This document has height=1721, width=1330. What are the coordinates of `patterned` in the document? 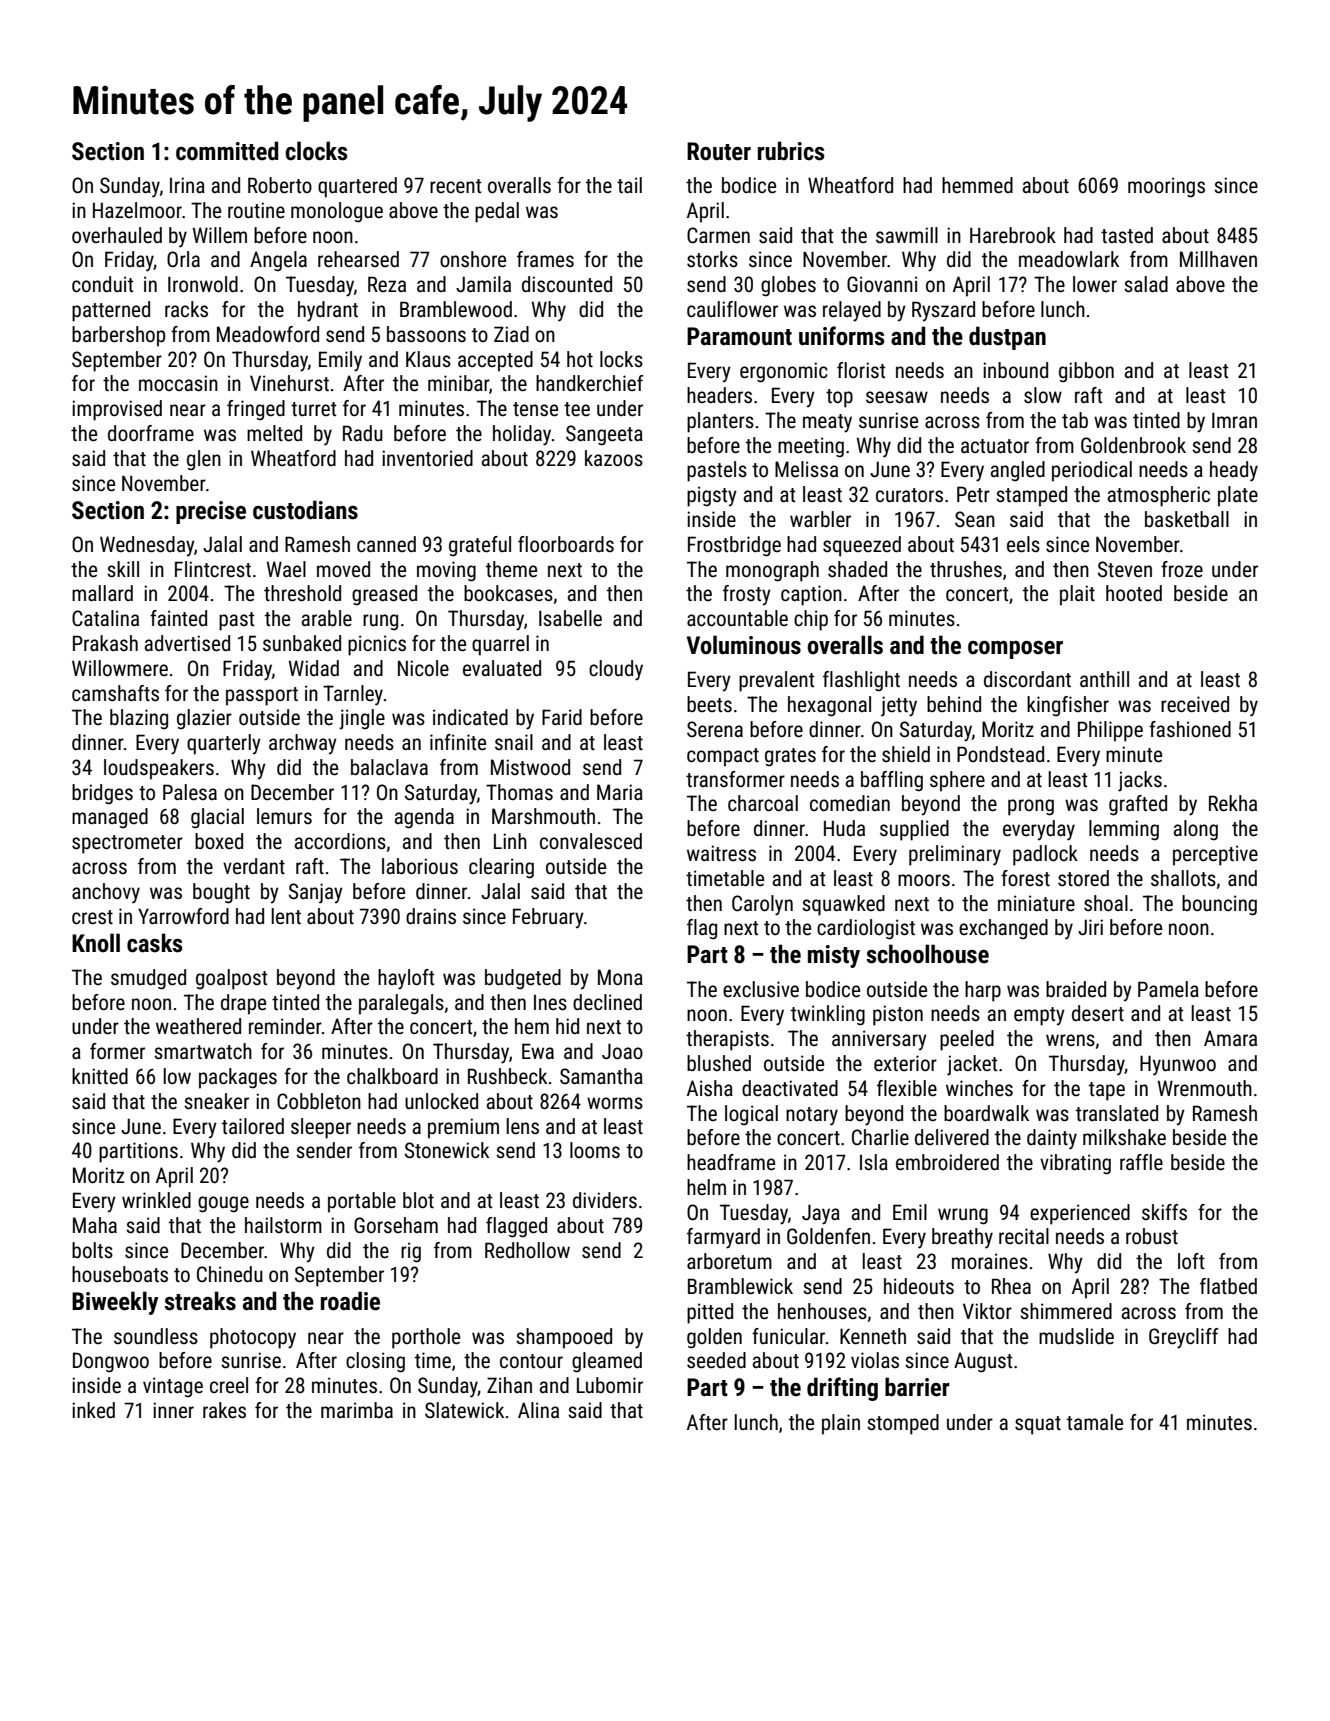 It's located at (111, 311).
